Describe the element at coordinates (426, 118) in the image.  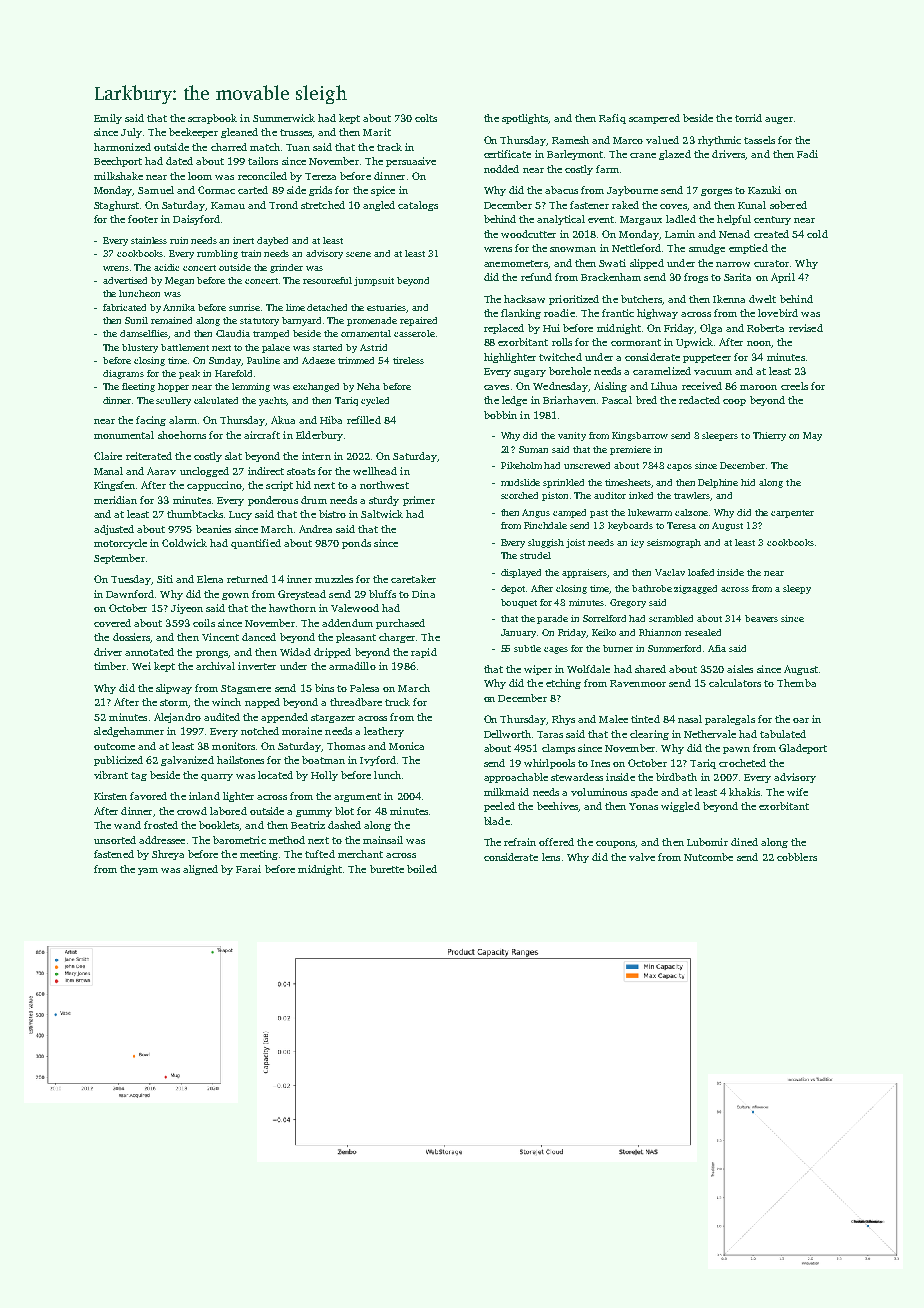
I see `colts` at that location.
